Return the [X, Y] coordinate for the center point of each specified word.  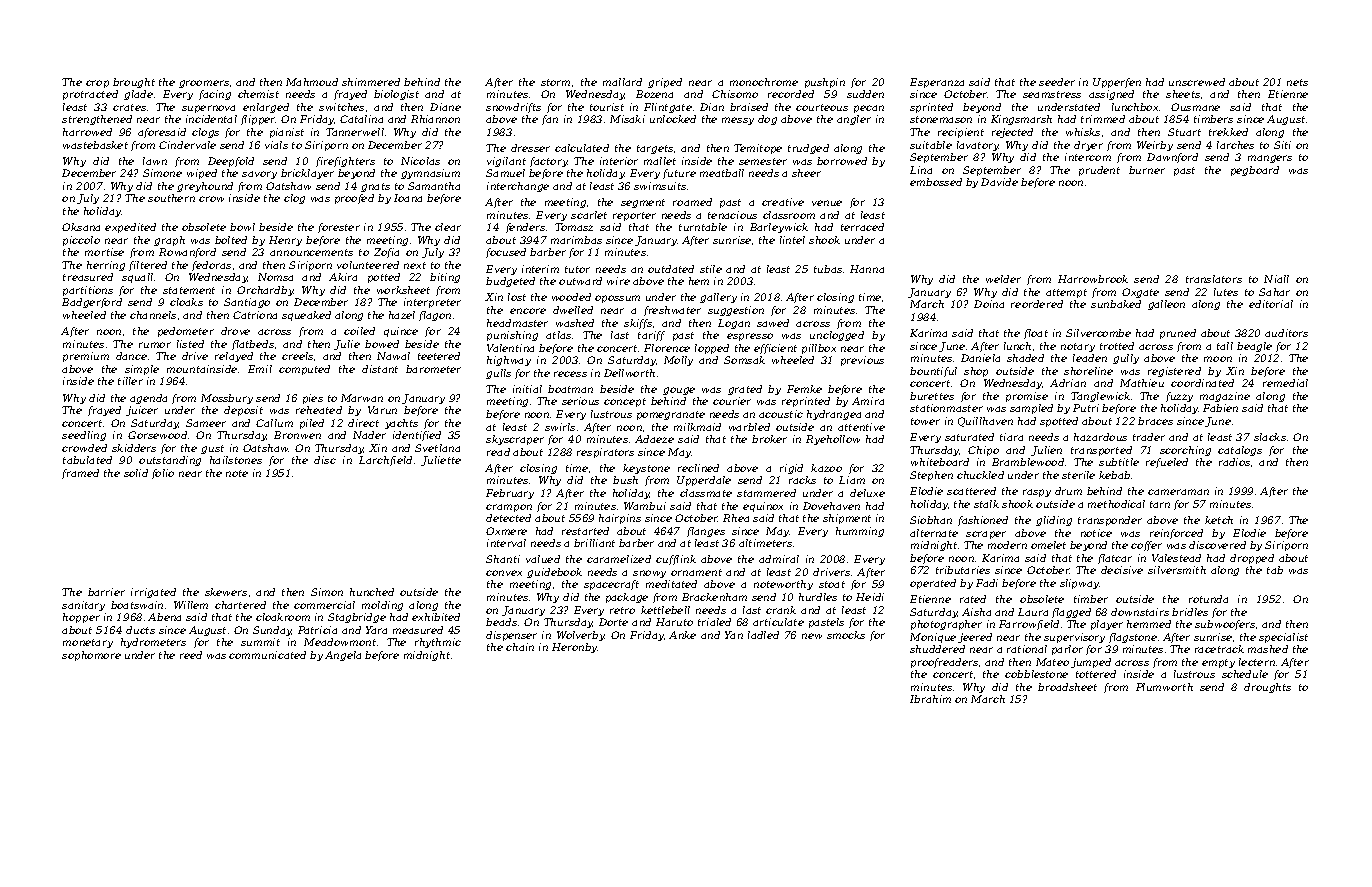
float [1036, 334]
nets [1297, 82]
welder [1003, 279]
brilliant [594, 543]
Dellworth [629, 373]
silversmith [1177, 570]
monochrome [764, 82]
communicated [267, 655]
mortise [104, 252]
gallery [718, 298]
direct [363, 423]
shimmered [371, 82]
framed [80, 474]
